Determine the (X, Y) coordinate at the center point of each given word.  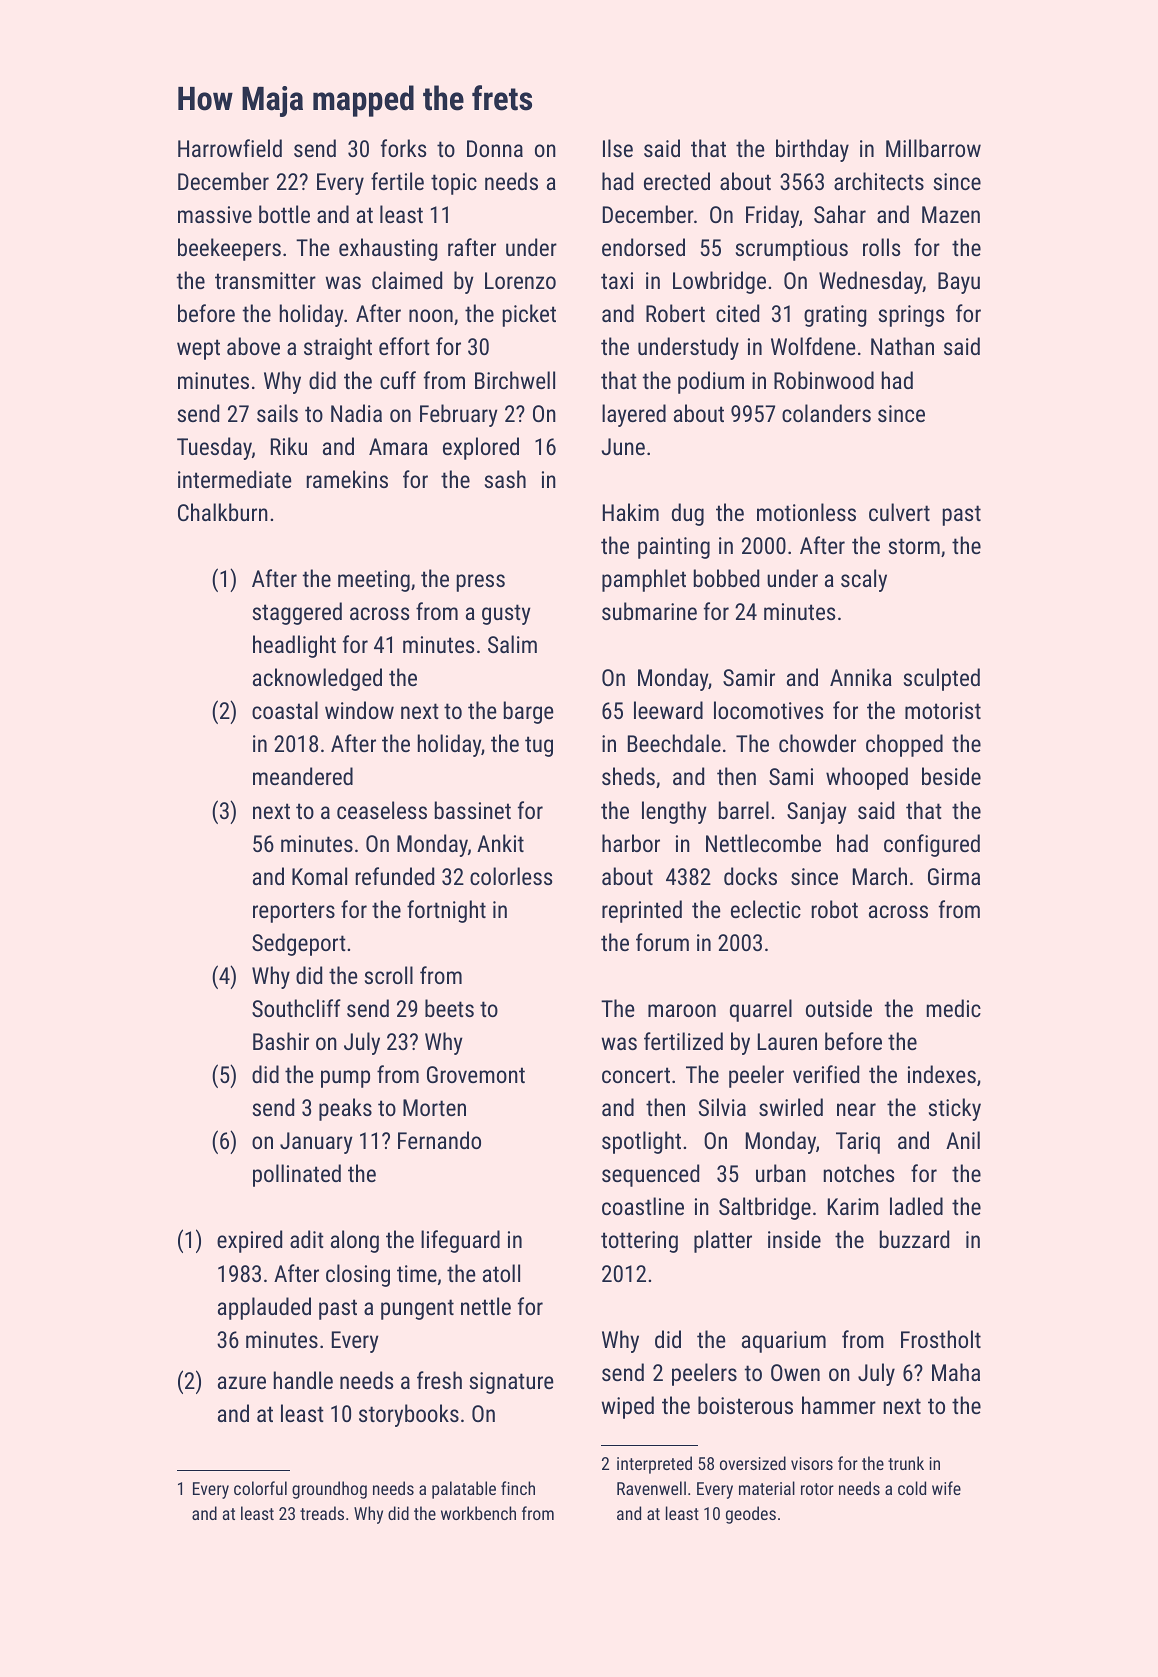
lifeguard (460, 1241)
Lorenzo (520, 280)
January (316, 1143)
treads (322, 1513)
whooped (867, 778)
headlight (294, 646)
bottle (284, 214)
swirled (791, 1107)
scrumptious (792, 250)
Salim (512, 644)
